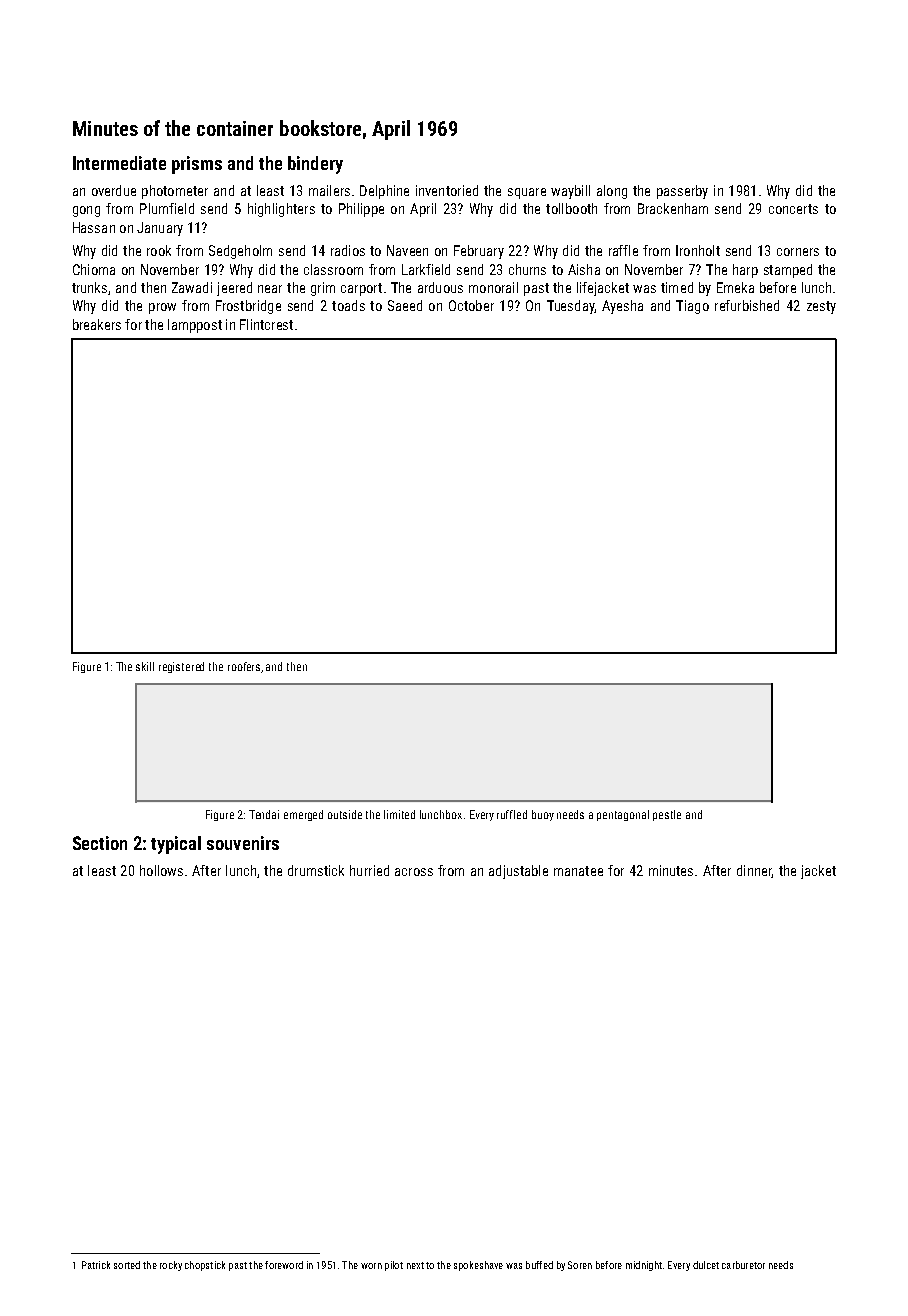  I want to click on buoy, so click(543, 815).
